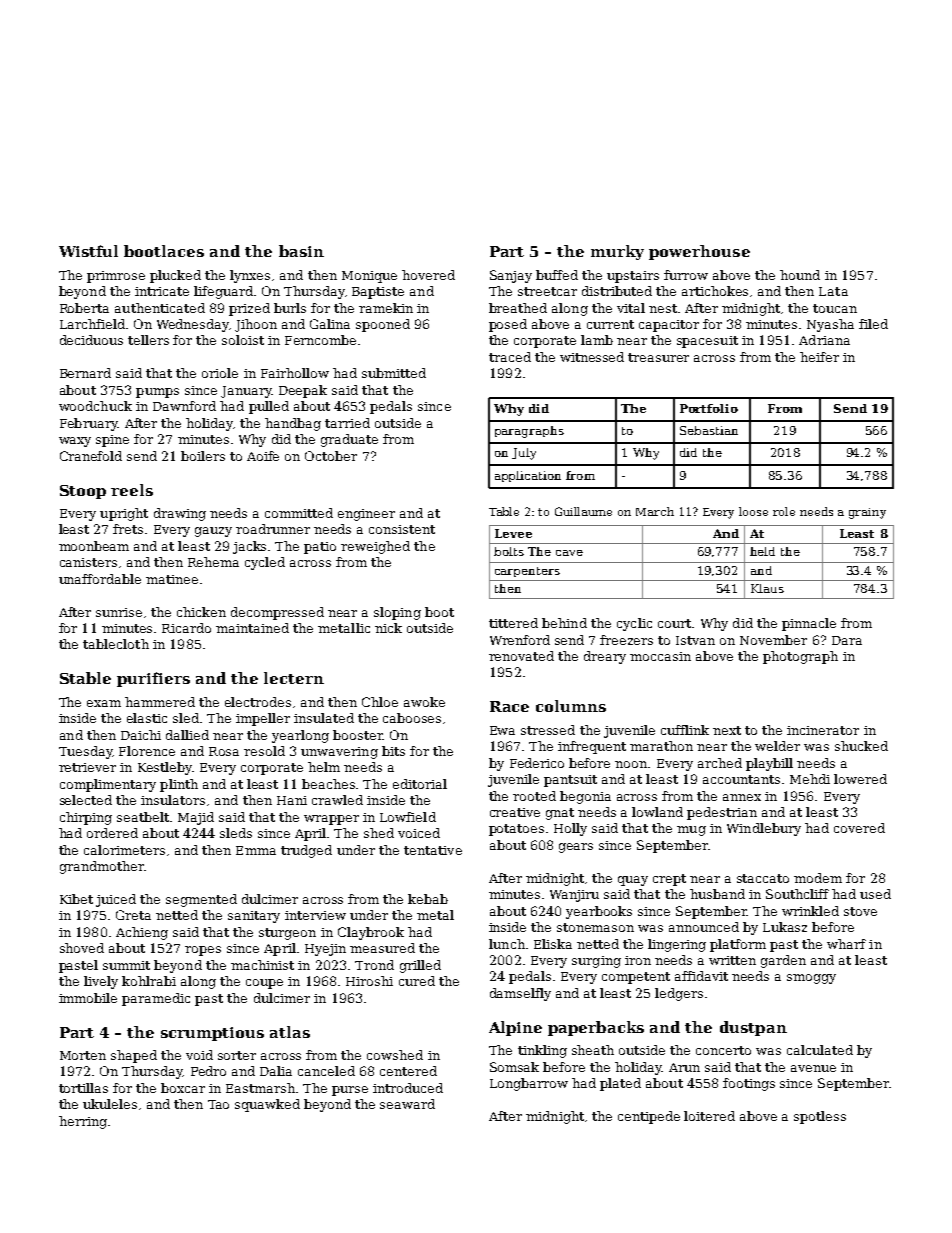 The image size is (952, 1233). I want to click on Istvan, so click(695, 640).
